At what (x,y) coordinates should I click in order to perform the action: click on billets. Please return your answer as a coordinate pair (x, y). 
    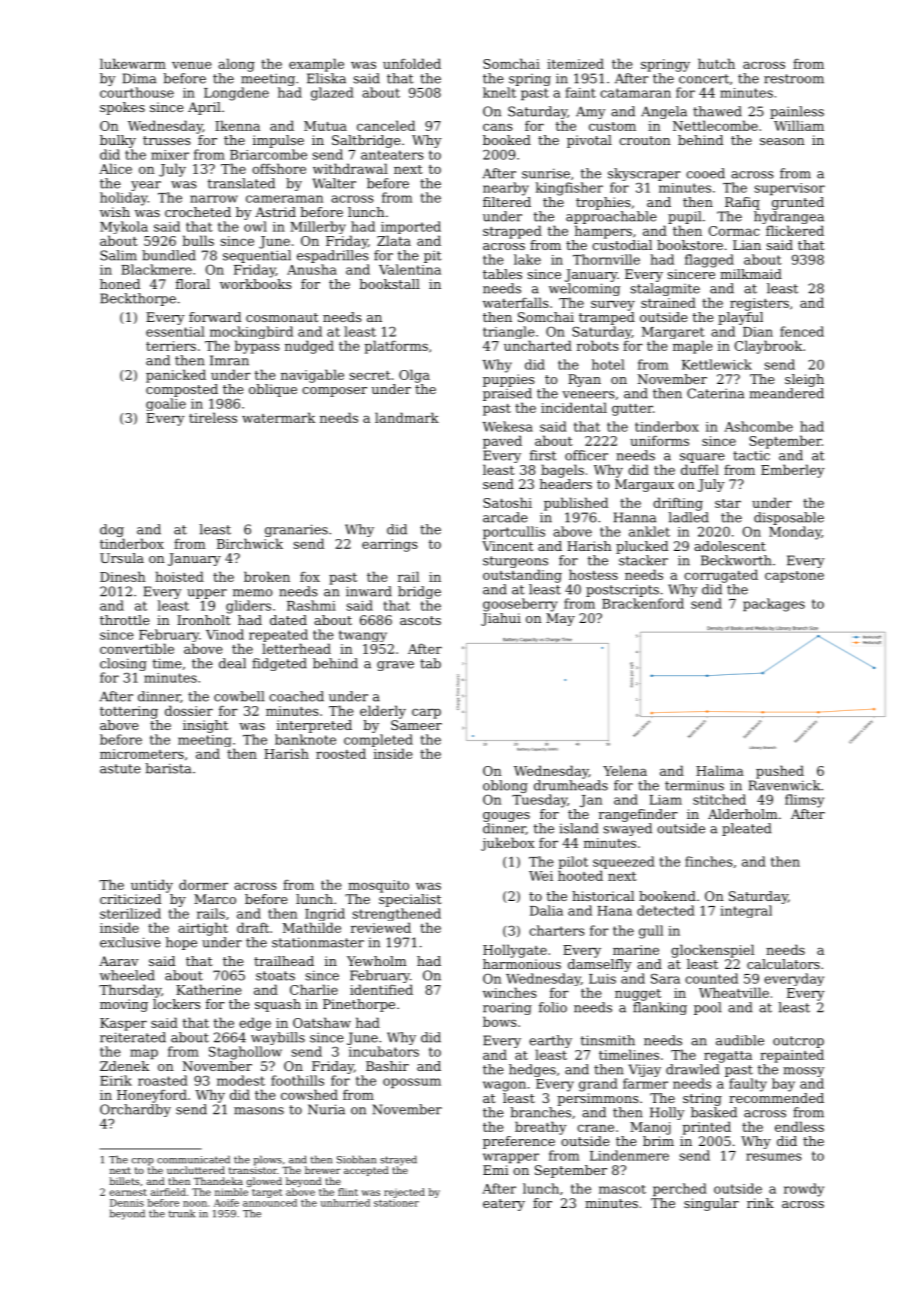
    Looking at the image, I should click on (125, 1181).
